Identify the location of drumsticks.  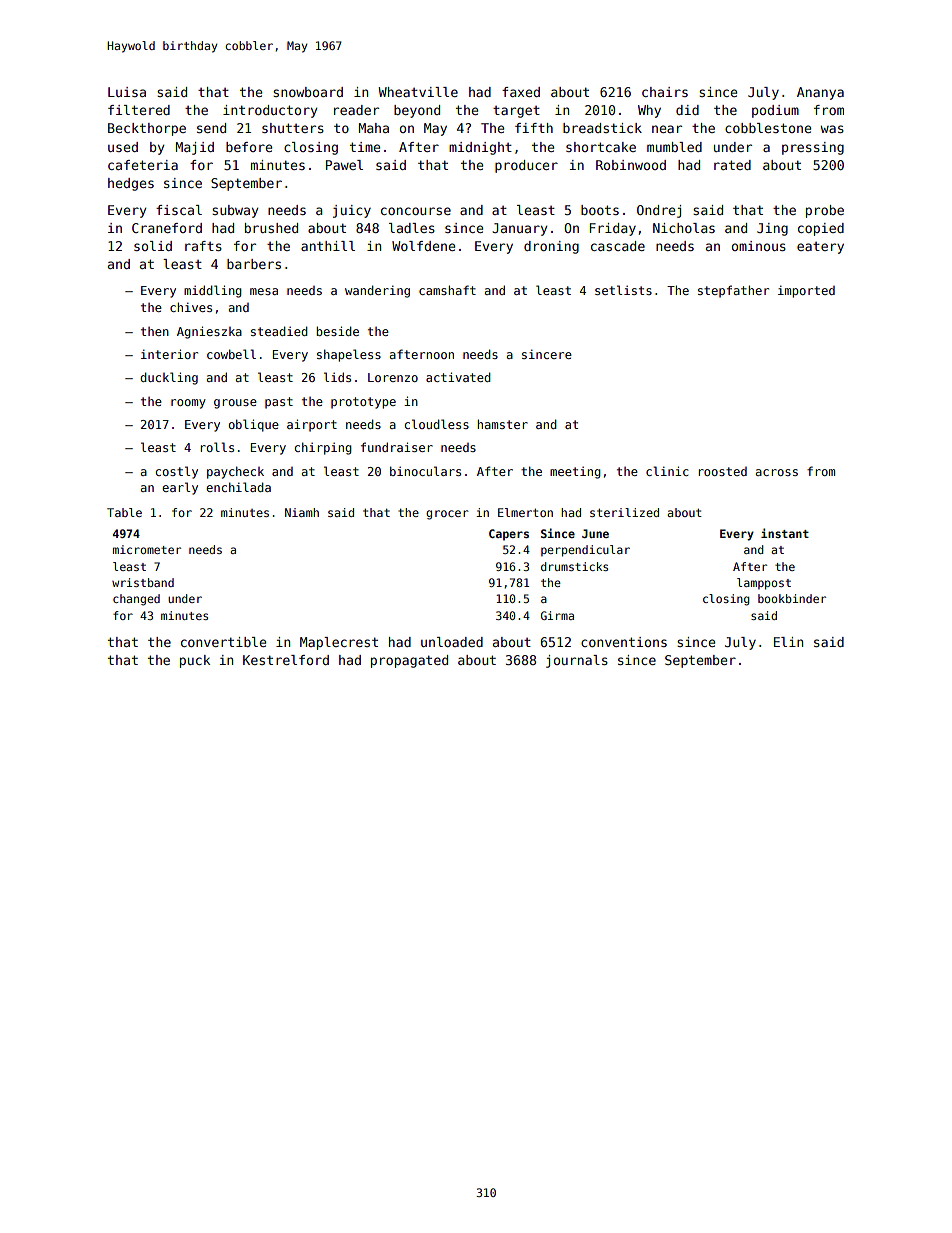
(574, 566).
